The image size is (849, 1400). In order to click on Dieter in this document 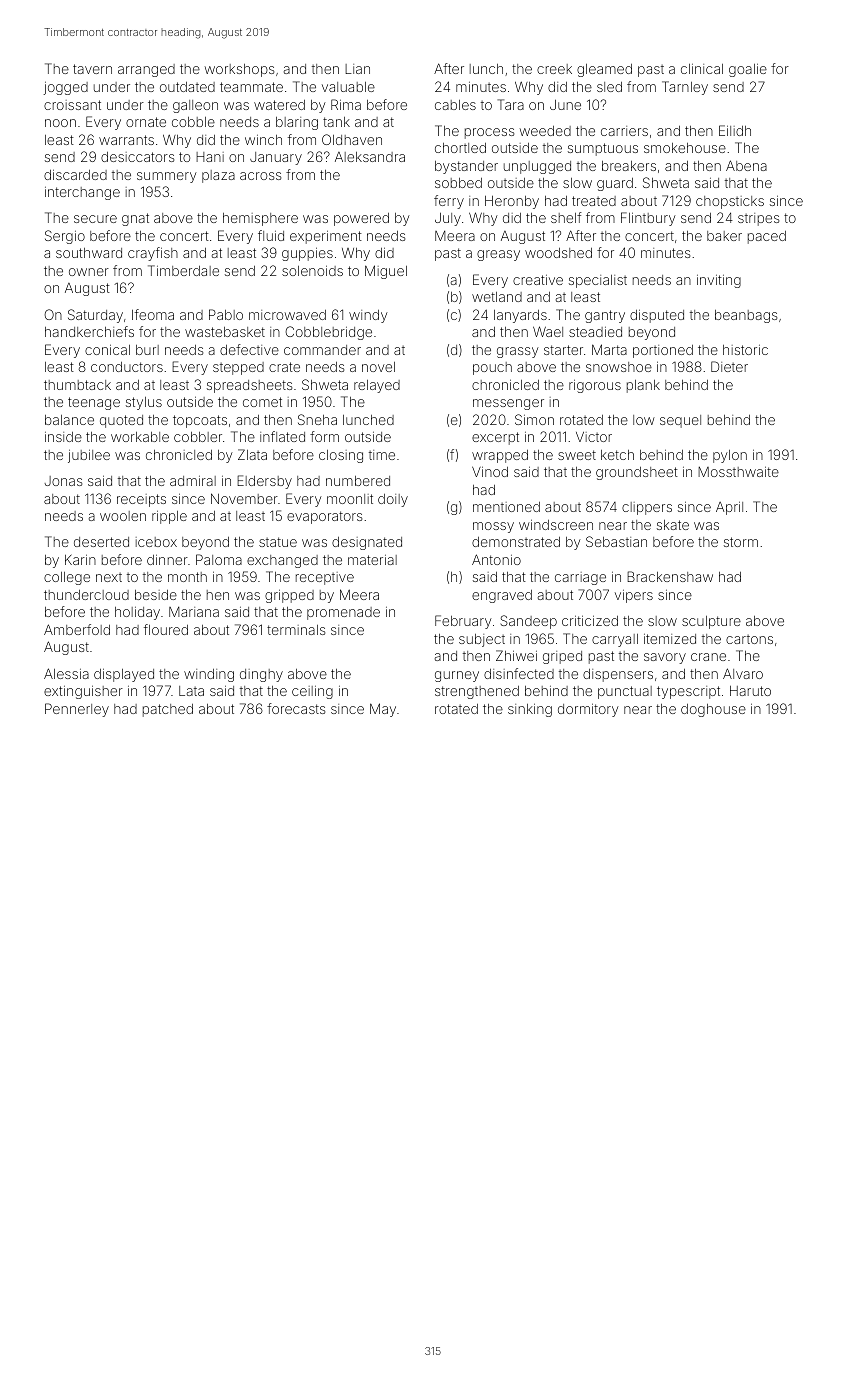, I will do `click(729, 366)`.
